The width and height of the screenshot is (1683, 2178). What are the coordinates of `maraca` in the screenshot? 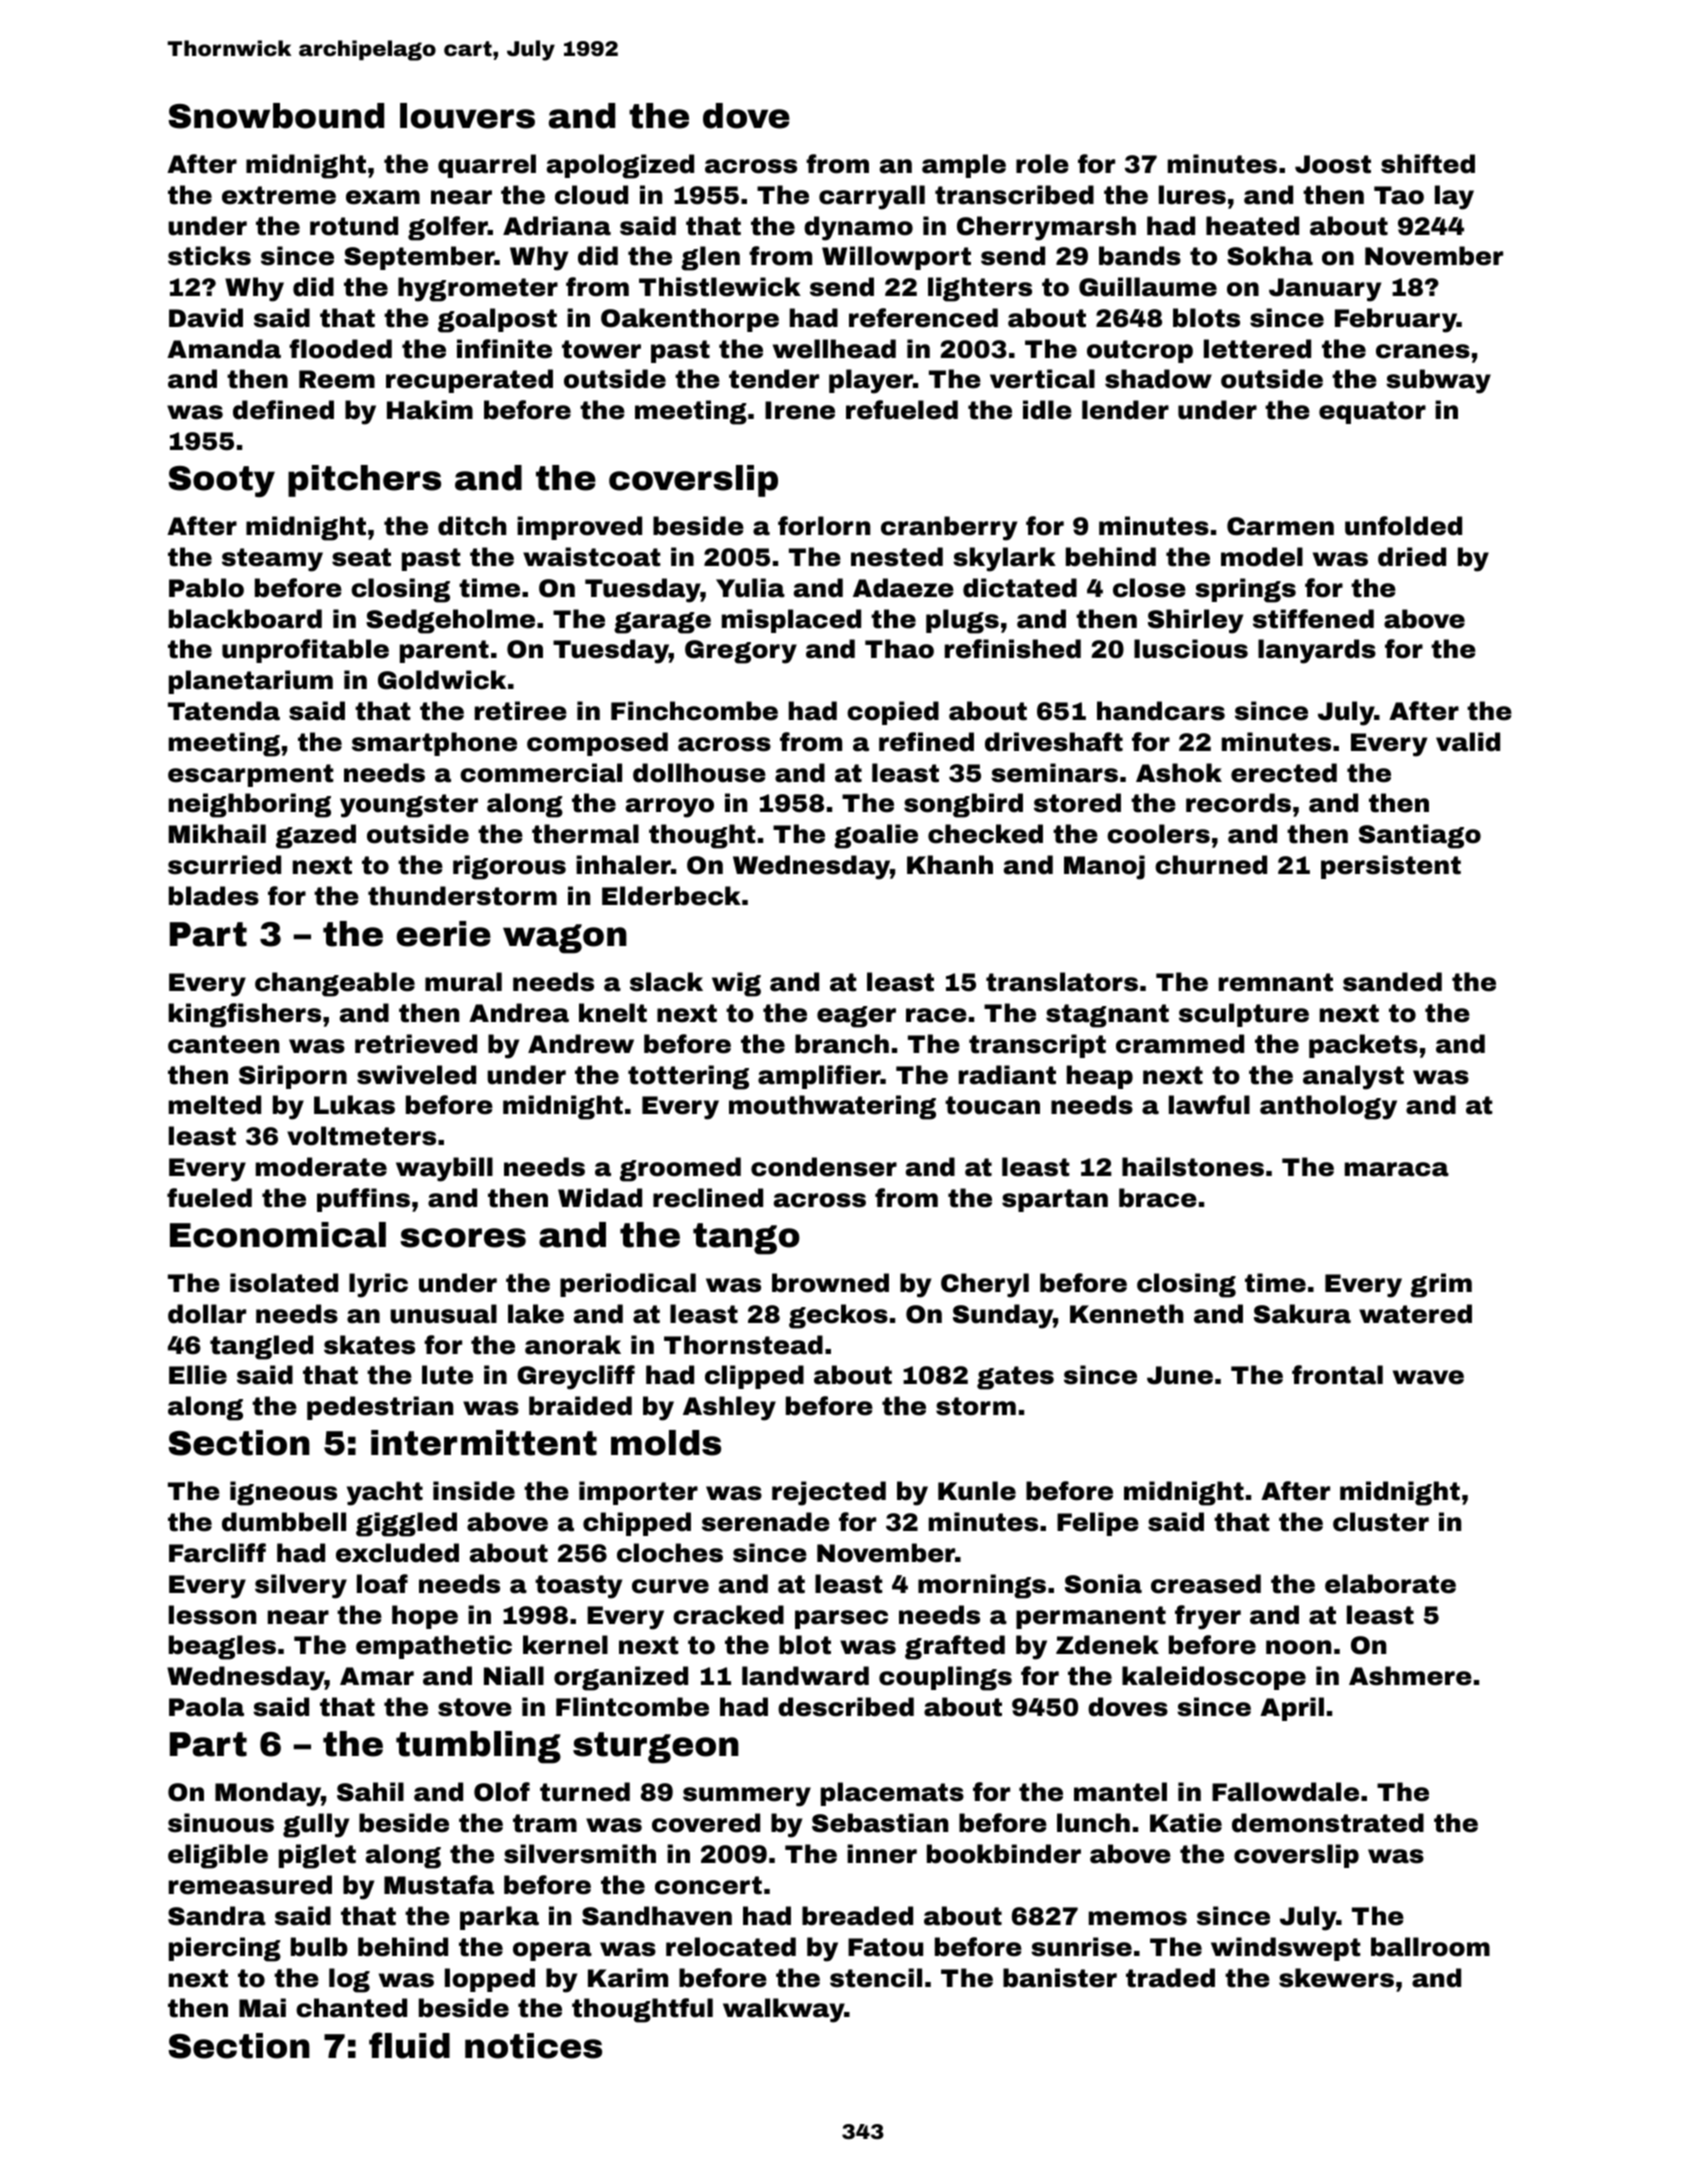 It's located at (1397, 1169).
